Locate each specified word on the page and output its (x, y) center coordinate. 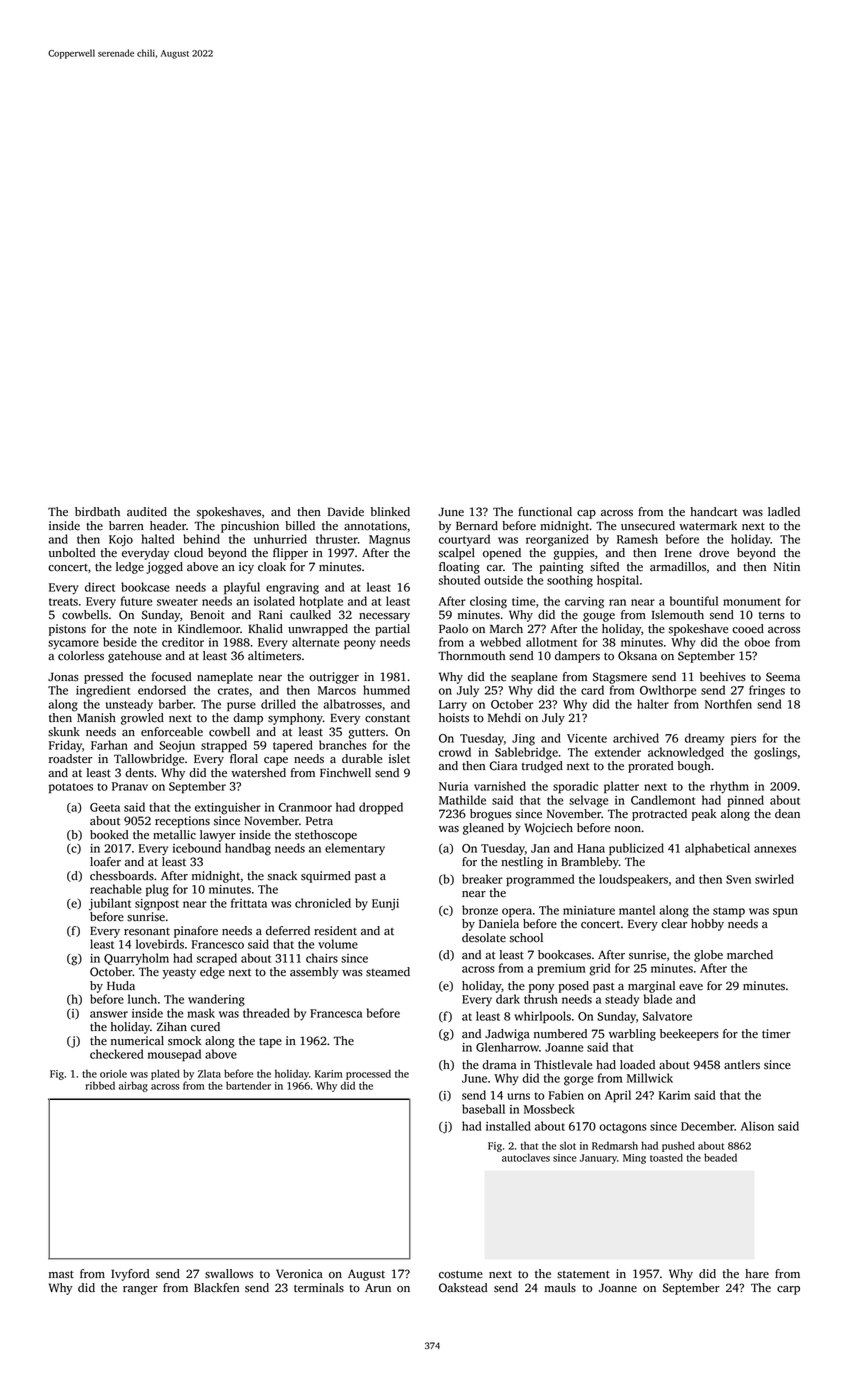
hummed (386, 690)
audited (147, 512)
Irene (678, 553)
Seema (783, 677)
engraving (292, 589)
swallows (229, 1274)
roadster (70, 759)
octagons (623, 1128)
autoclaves (526, 1157)
